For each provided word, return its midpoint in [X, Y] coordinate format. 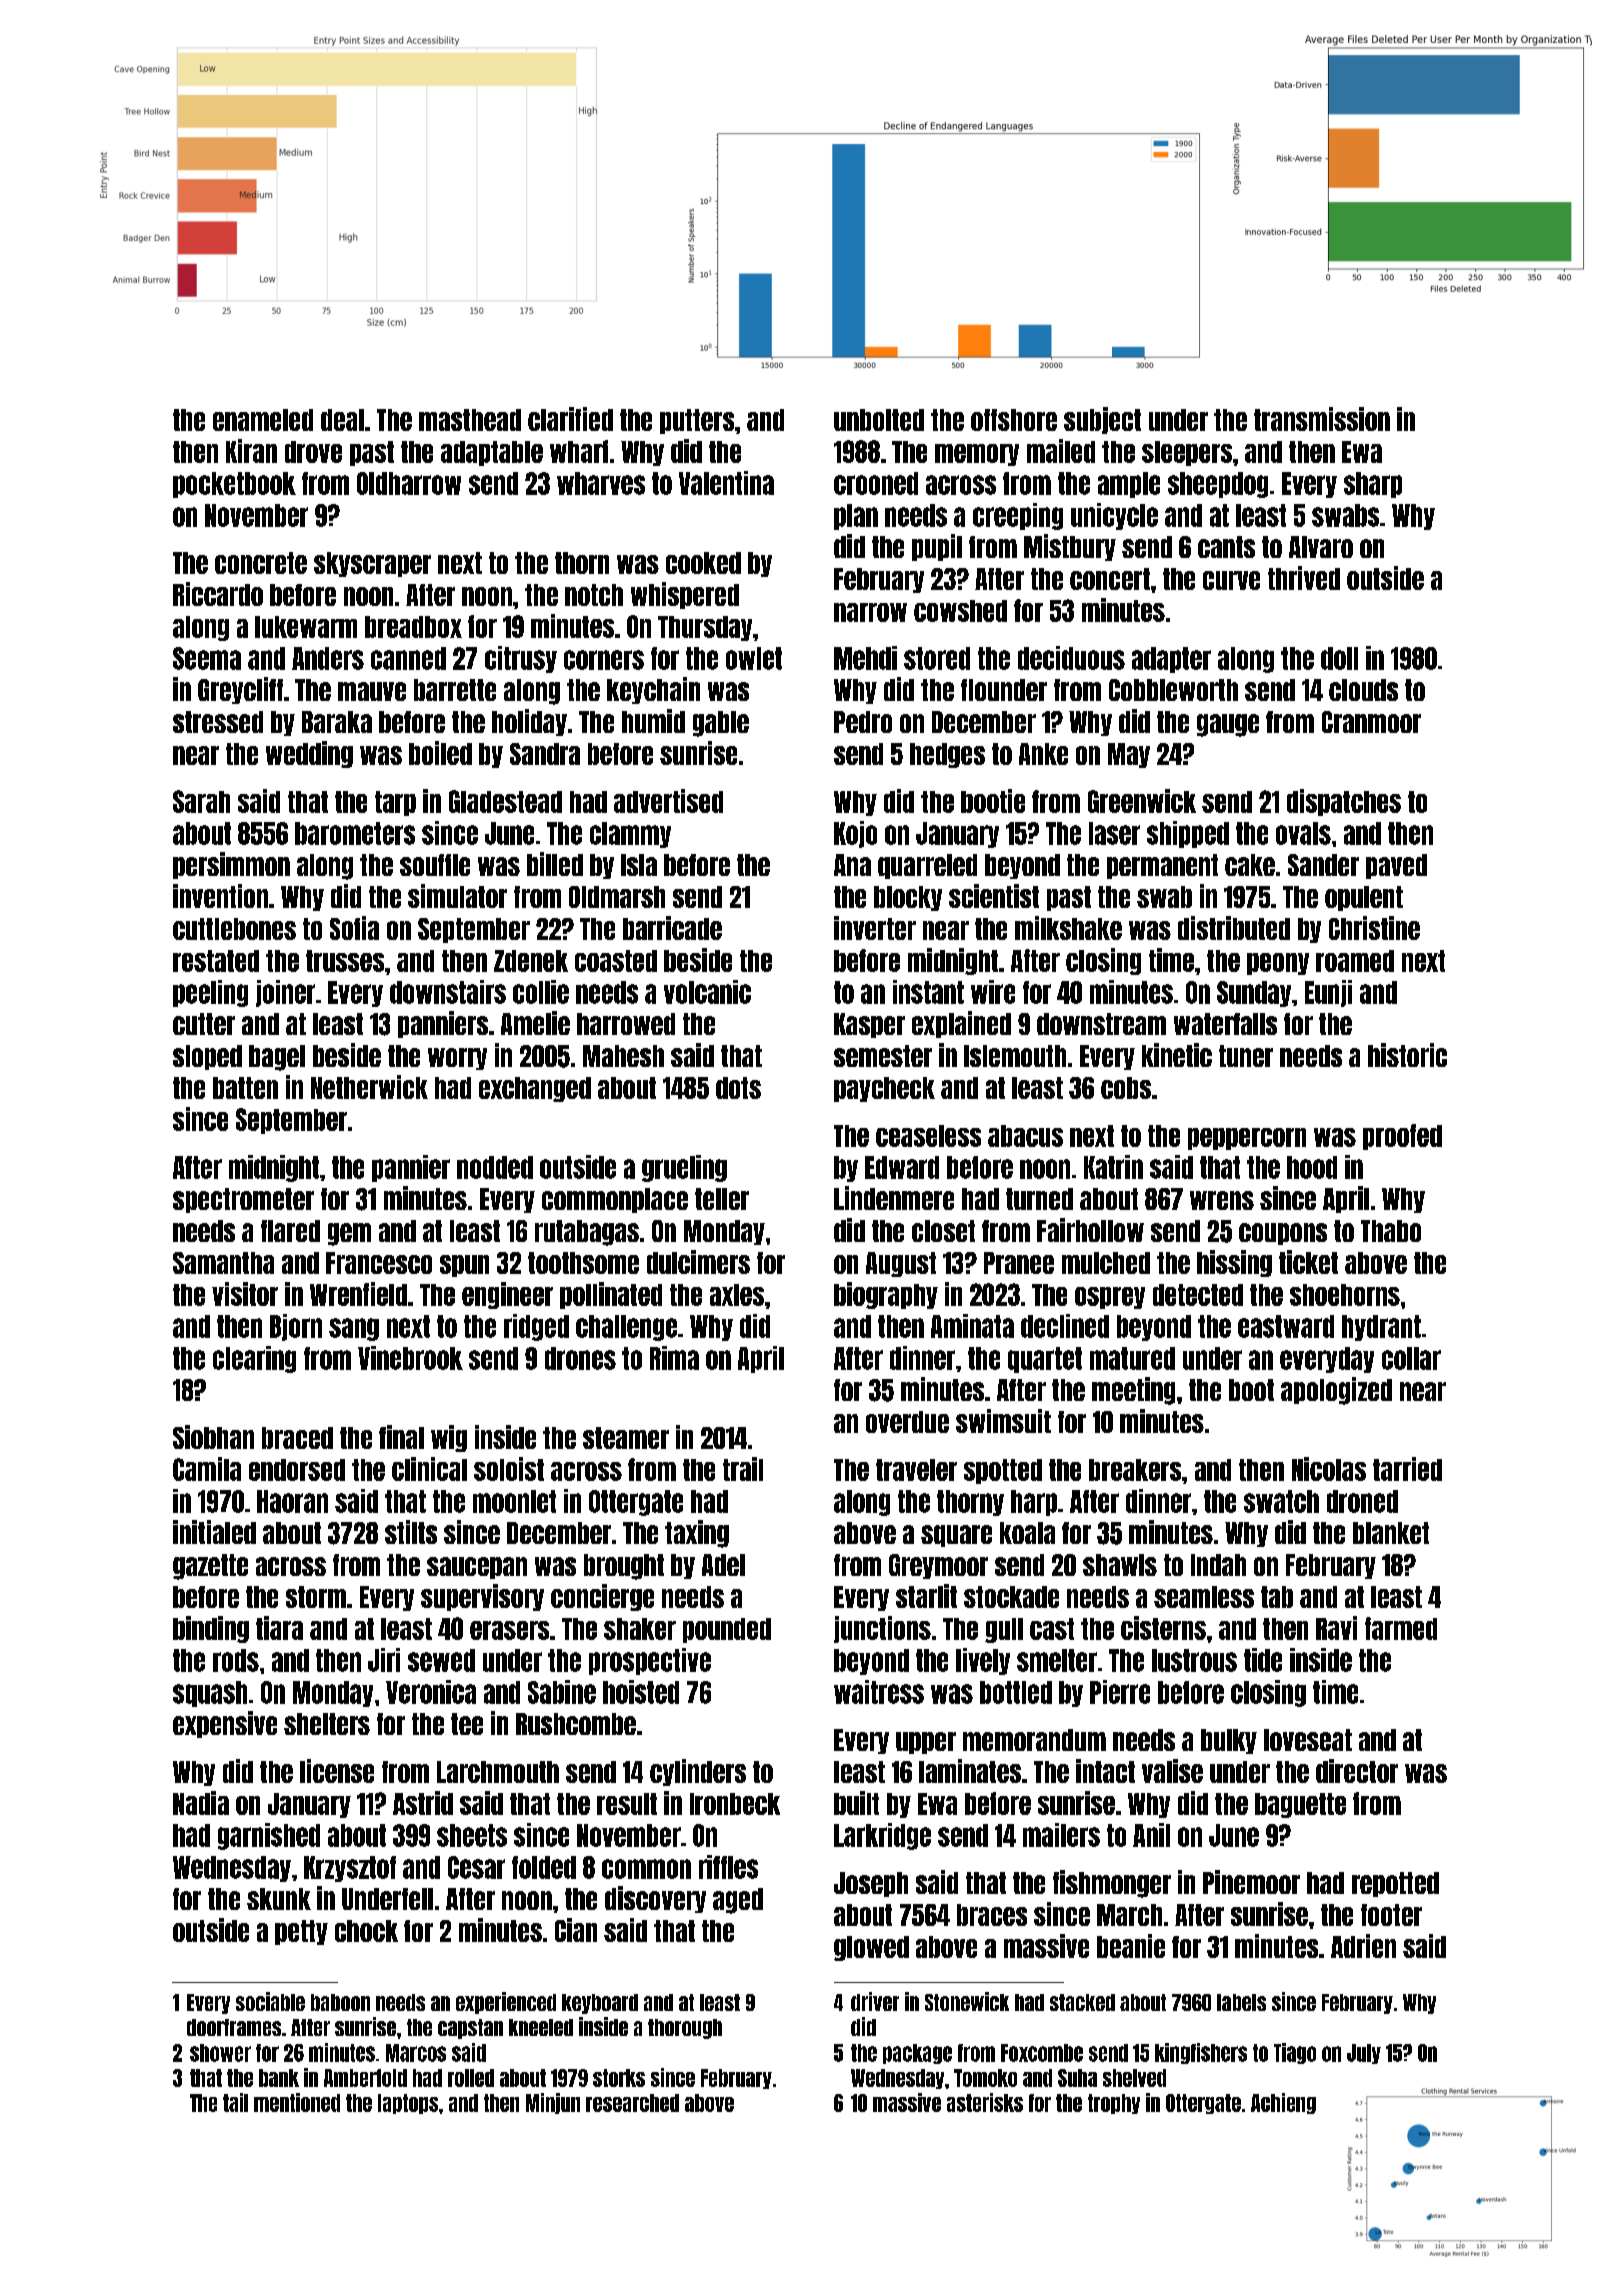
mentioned [297, 2102]
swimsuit [1003, 1421]
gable [721, 724]
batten [245, 1088]
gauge [1228, 725]
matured [1132, 1358]
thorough [685, 2029]
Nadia [201, 1803]
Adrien [1363, 1946]
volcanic [707, 992]
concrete [261, 563]
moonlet [514, 1501]
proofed [1402, 1137]
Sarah [201, 801]
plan [856, 517]
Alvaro [1321, 547]
